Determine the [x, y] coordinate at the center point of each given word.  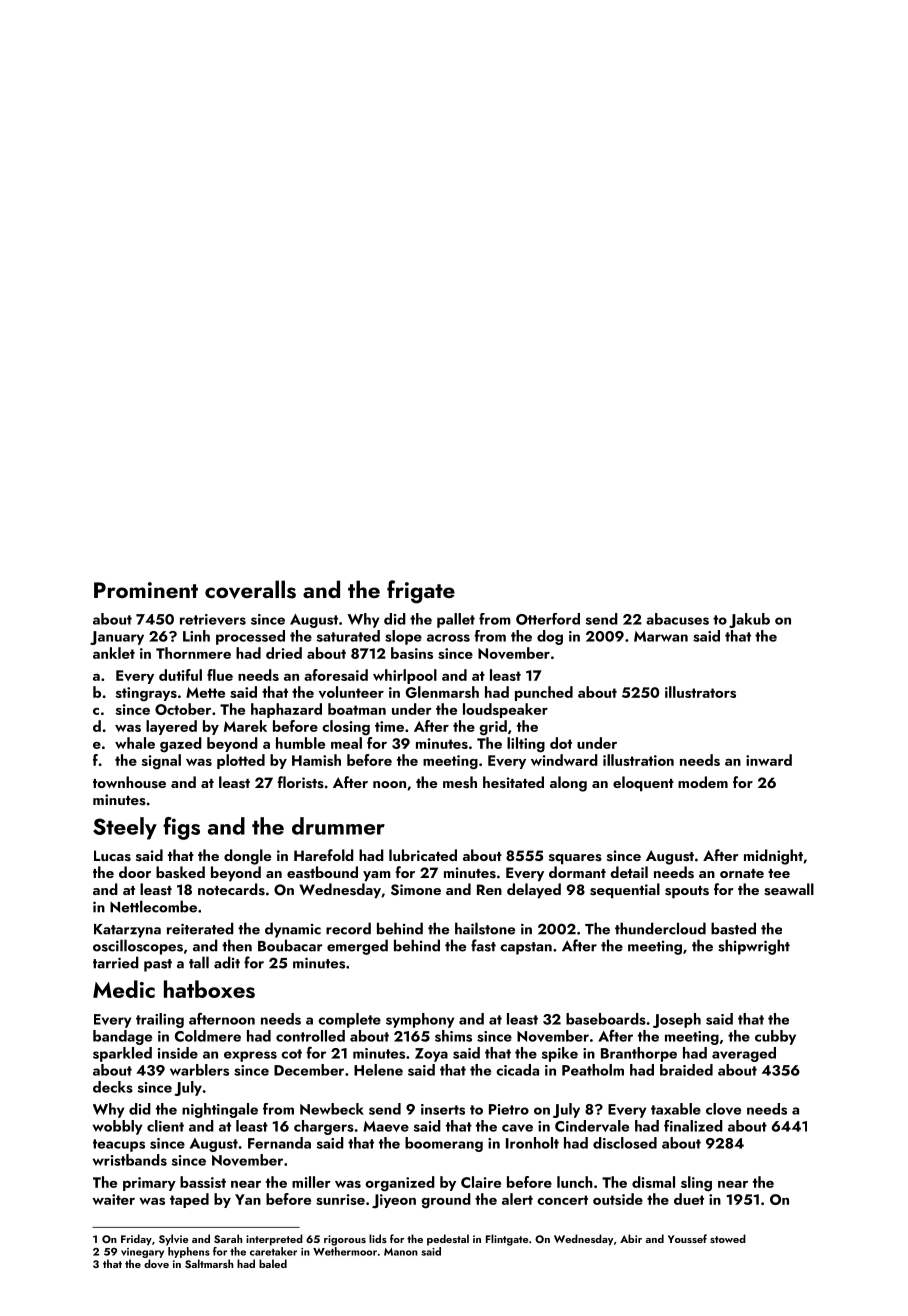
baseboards [606, 1019]
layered [171, 727]
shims [453, 1036]
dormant [577, 872]
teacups [119, 1145]
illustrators [700, 692]
